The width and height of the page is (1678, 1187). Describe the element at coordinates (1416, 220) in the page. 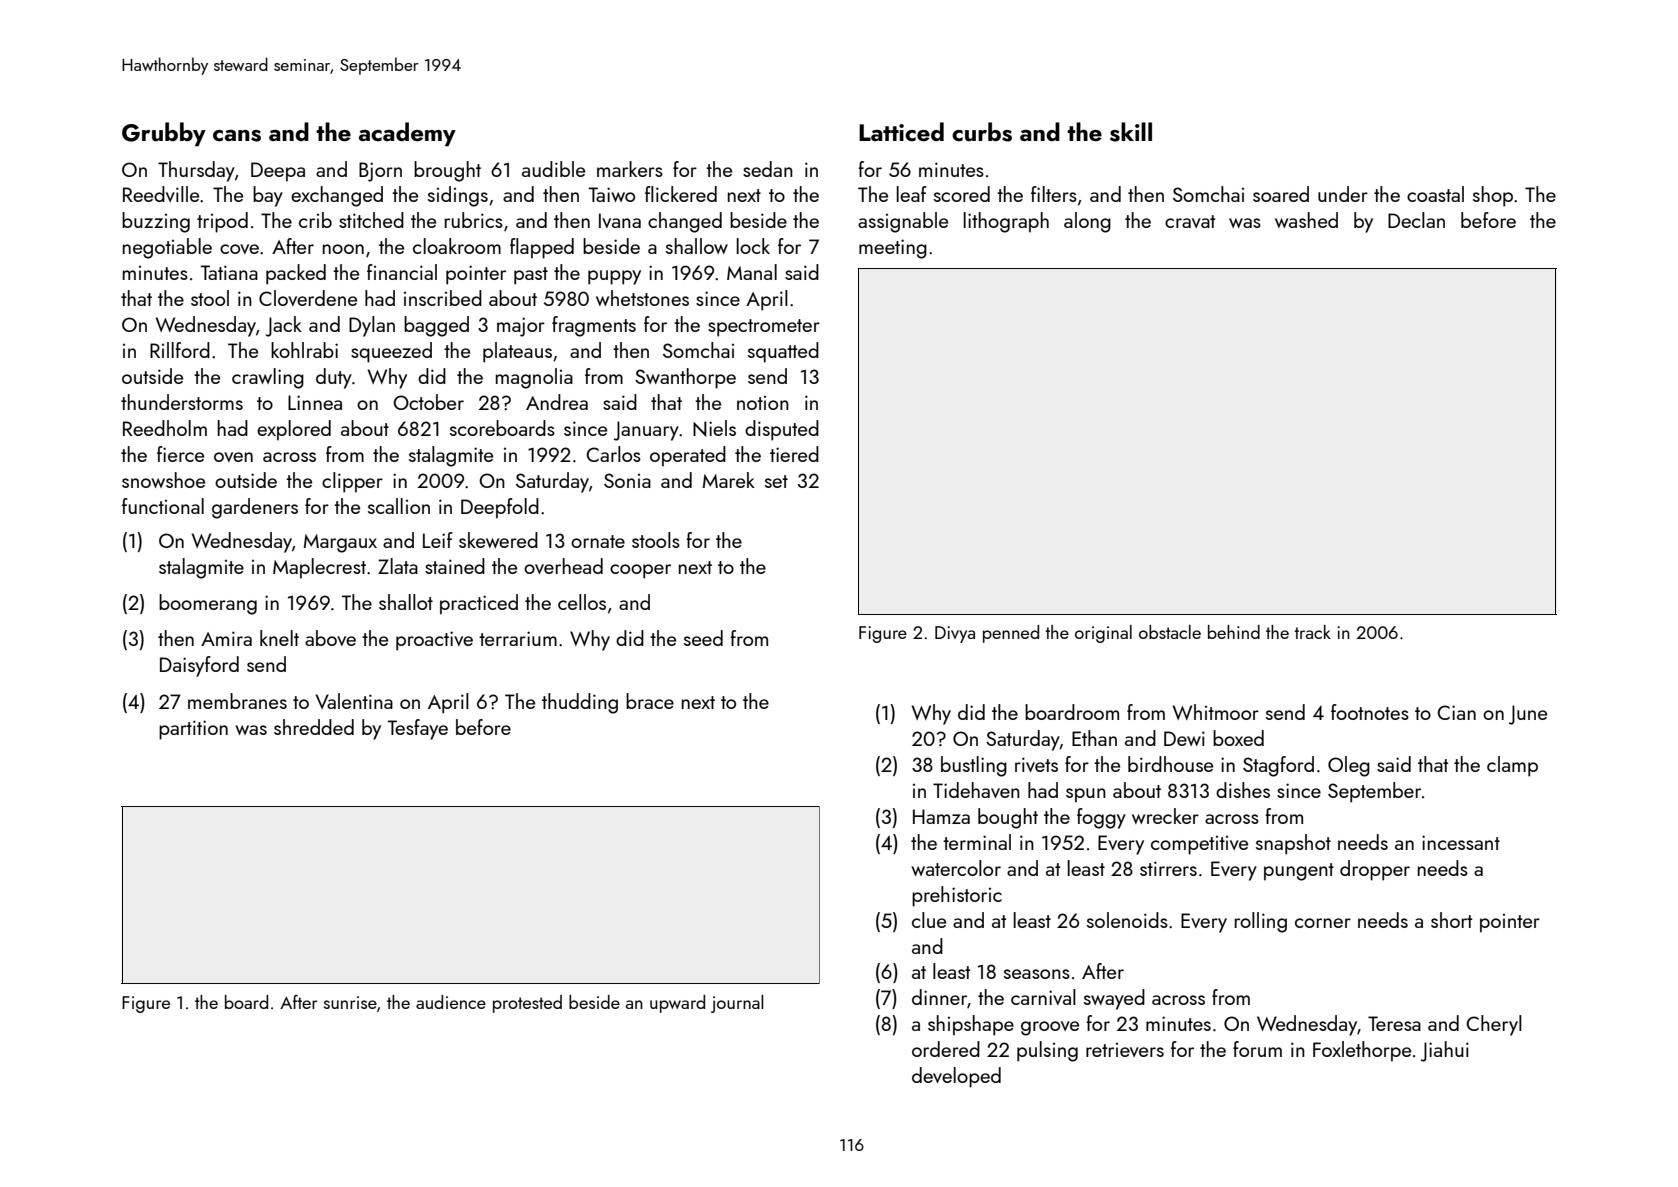

I see `Declan` at that location.
